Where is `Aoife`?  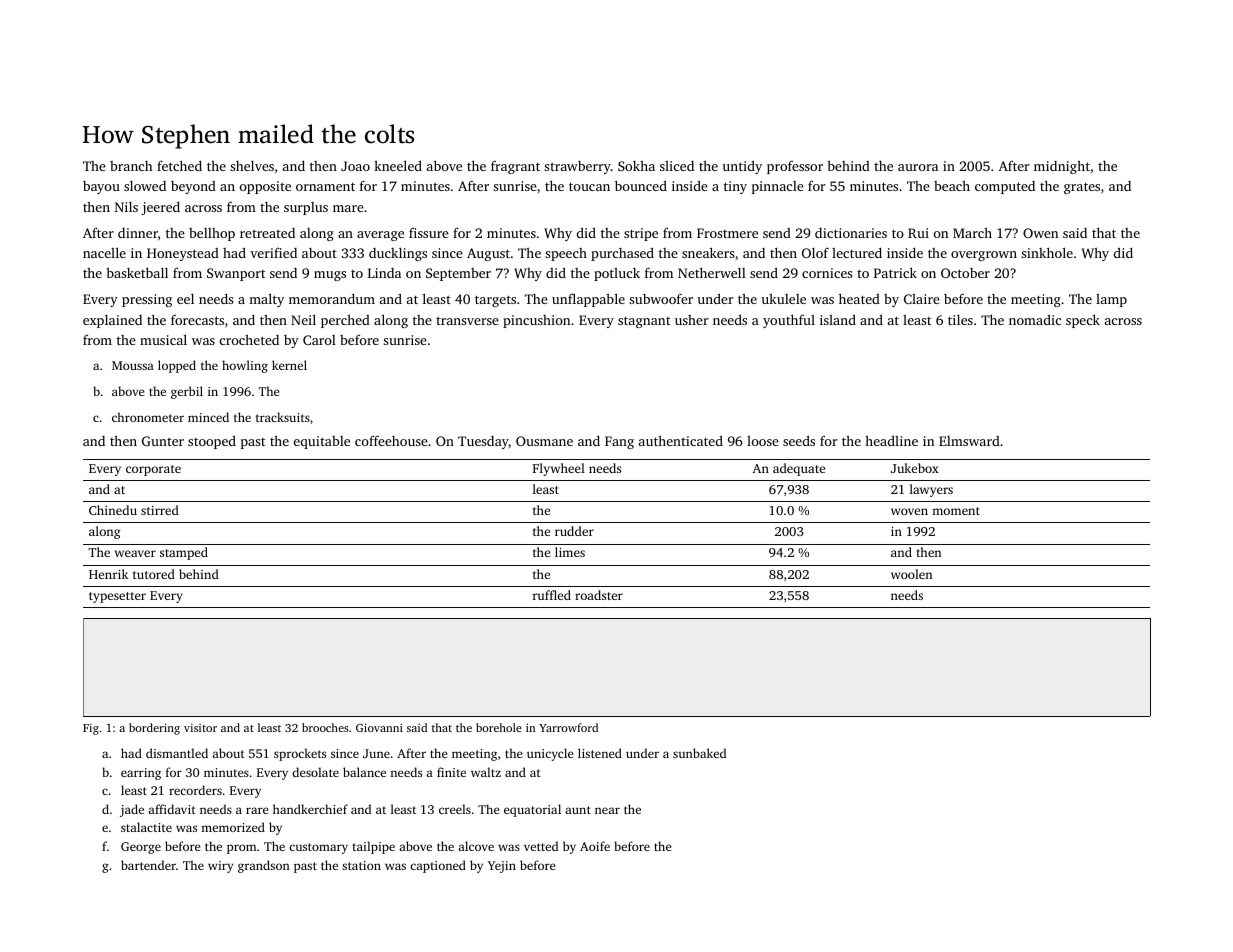 Aoife is located at coordinates (595, 846).
